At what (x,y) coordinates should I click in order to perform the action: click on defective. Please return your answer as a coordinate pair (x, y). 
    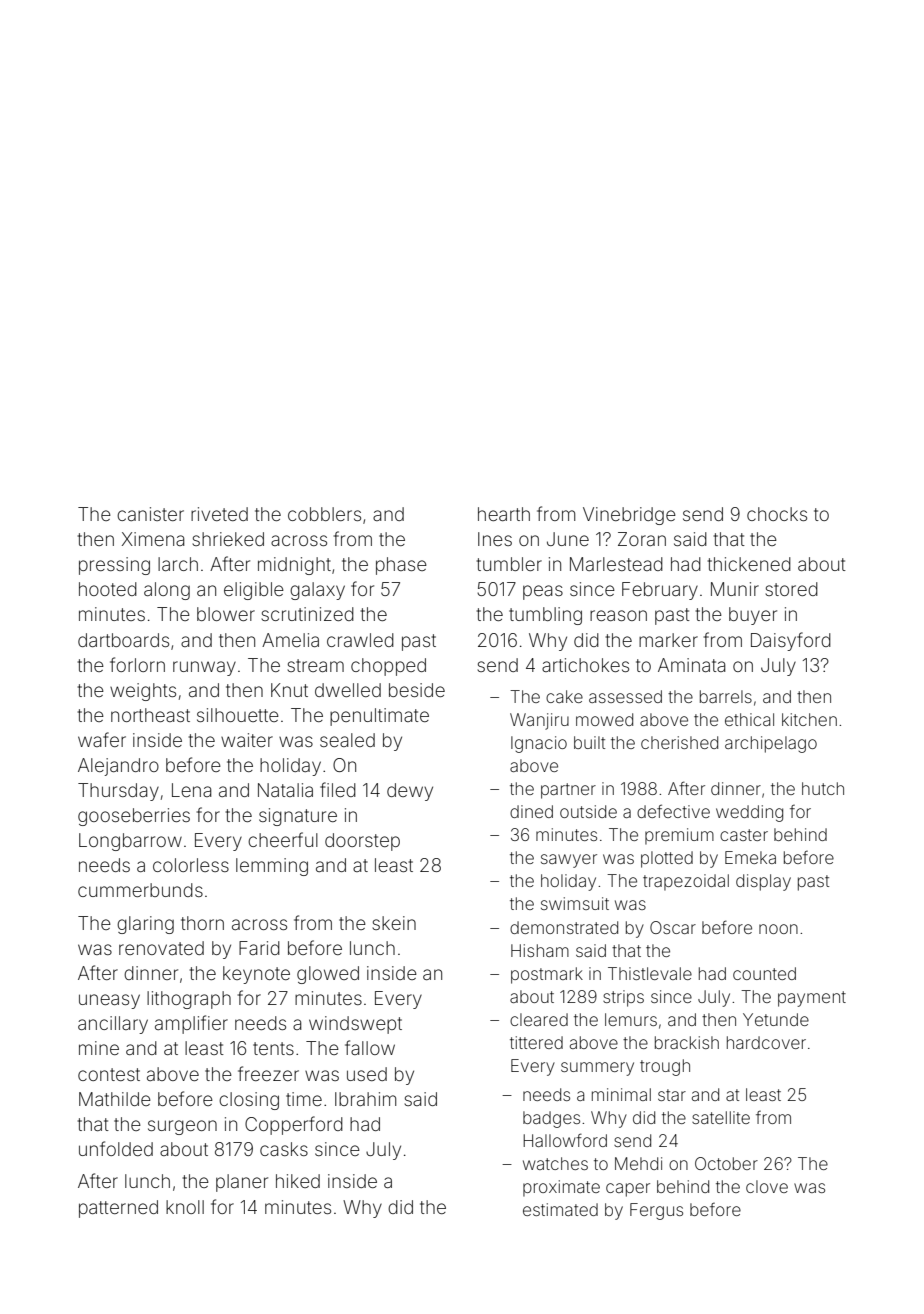
    Looking at the image, I should click on (673, 811).
